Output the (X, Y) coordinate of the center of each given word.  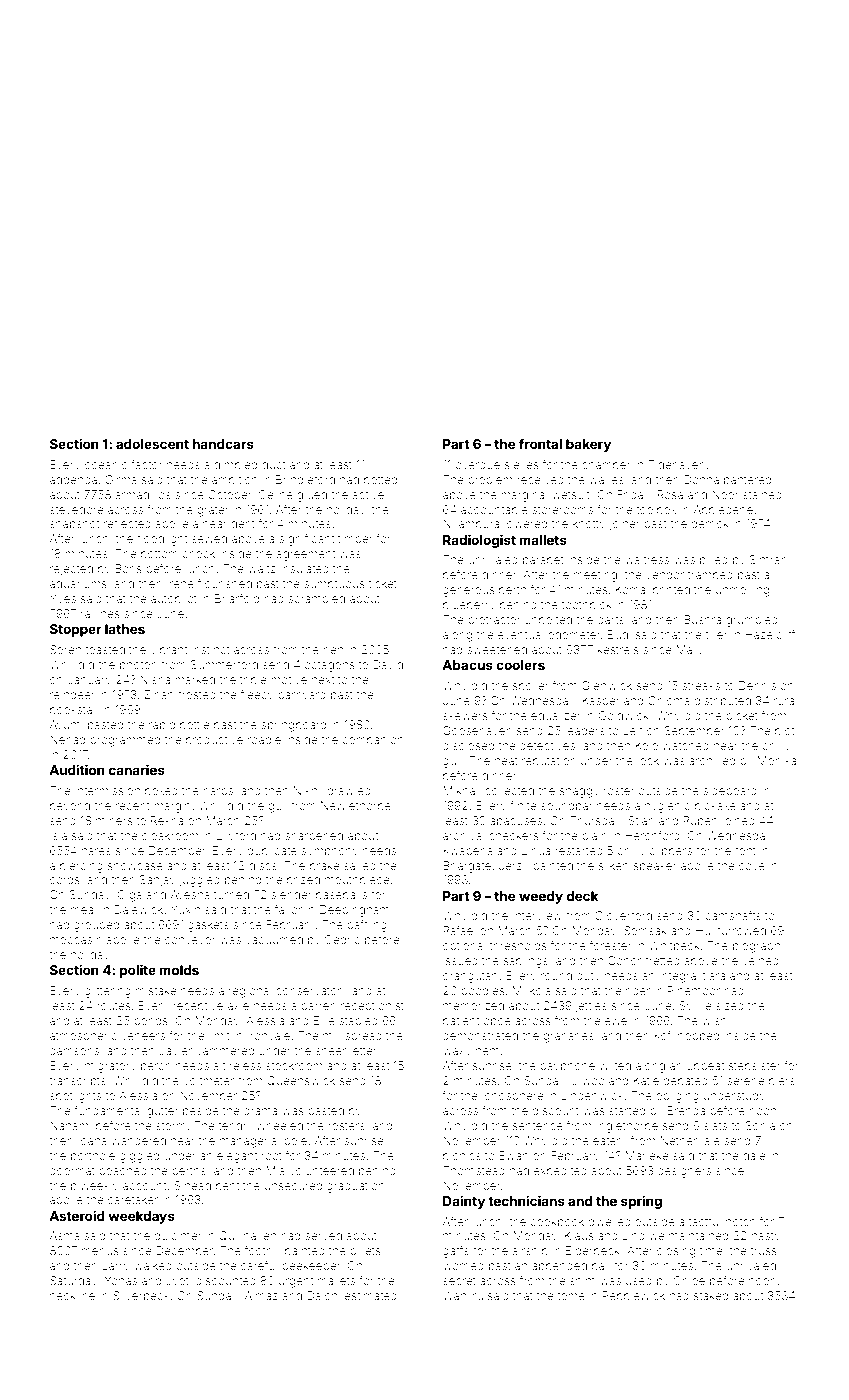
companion (373, 740)
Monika (777, 760)
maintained (698, 1235)
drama (260, 1110)
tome (571, 1296)
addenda (73, 479)
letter (364, 1050)
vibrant (169, 649)
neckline (72, 1295)
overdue (477, 464)
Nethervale (690, 1140)
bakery (588, 445)
